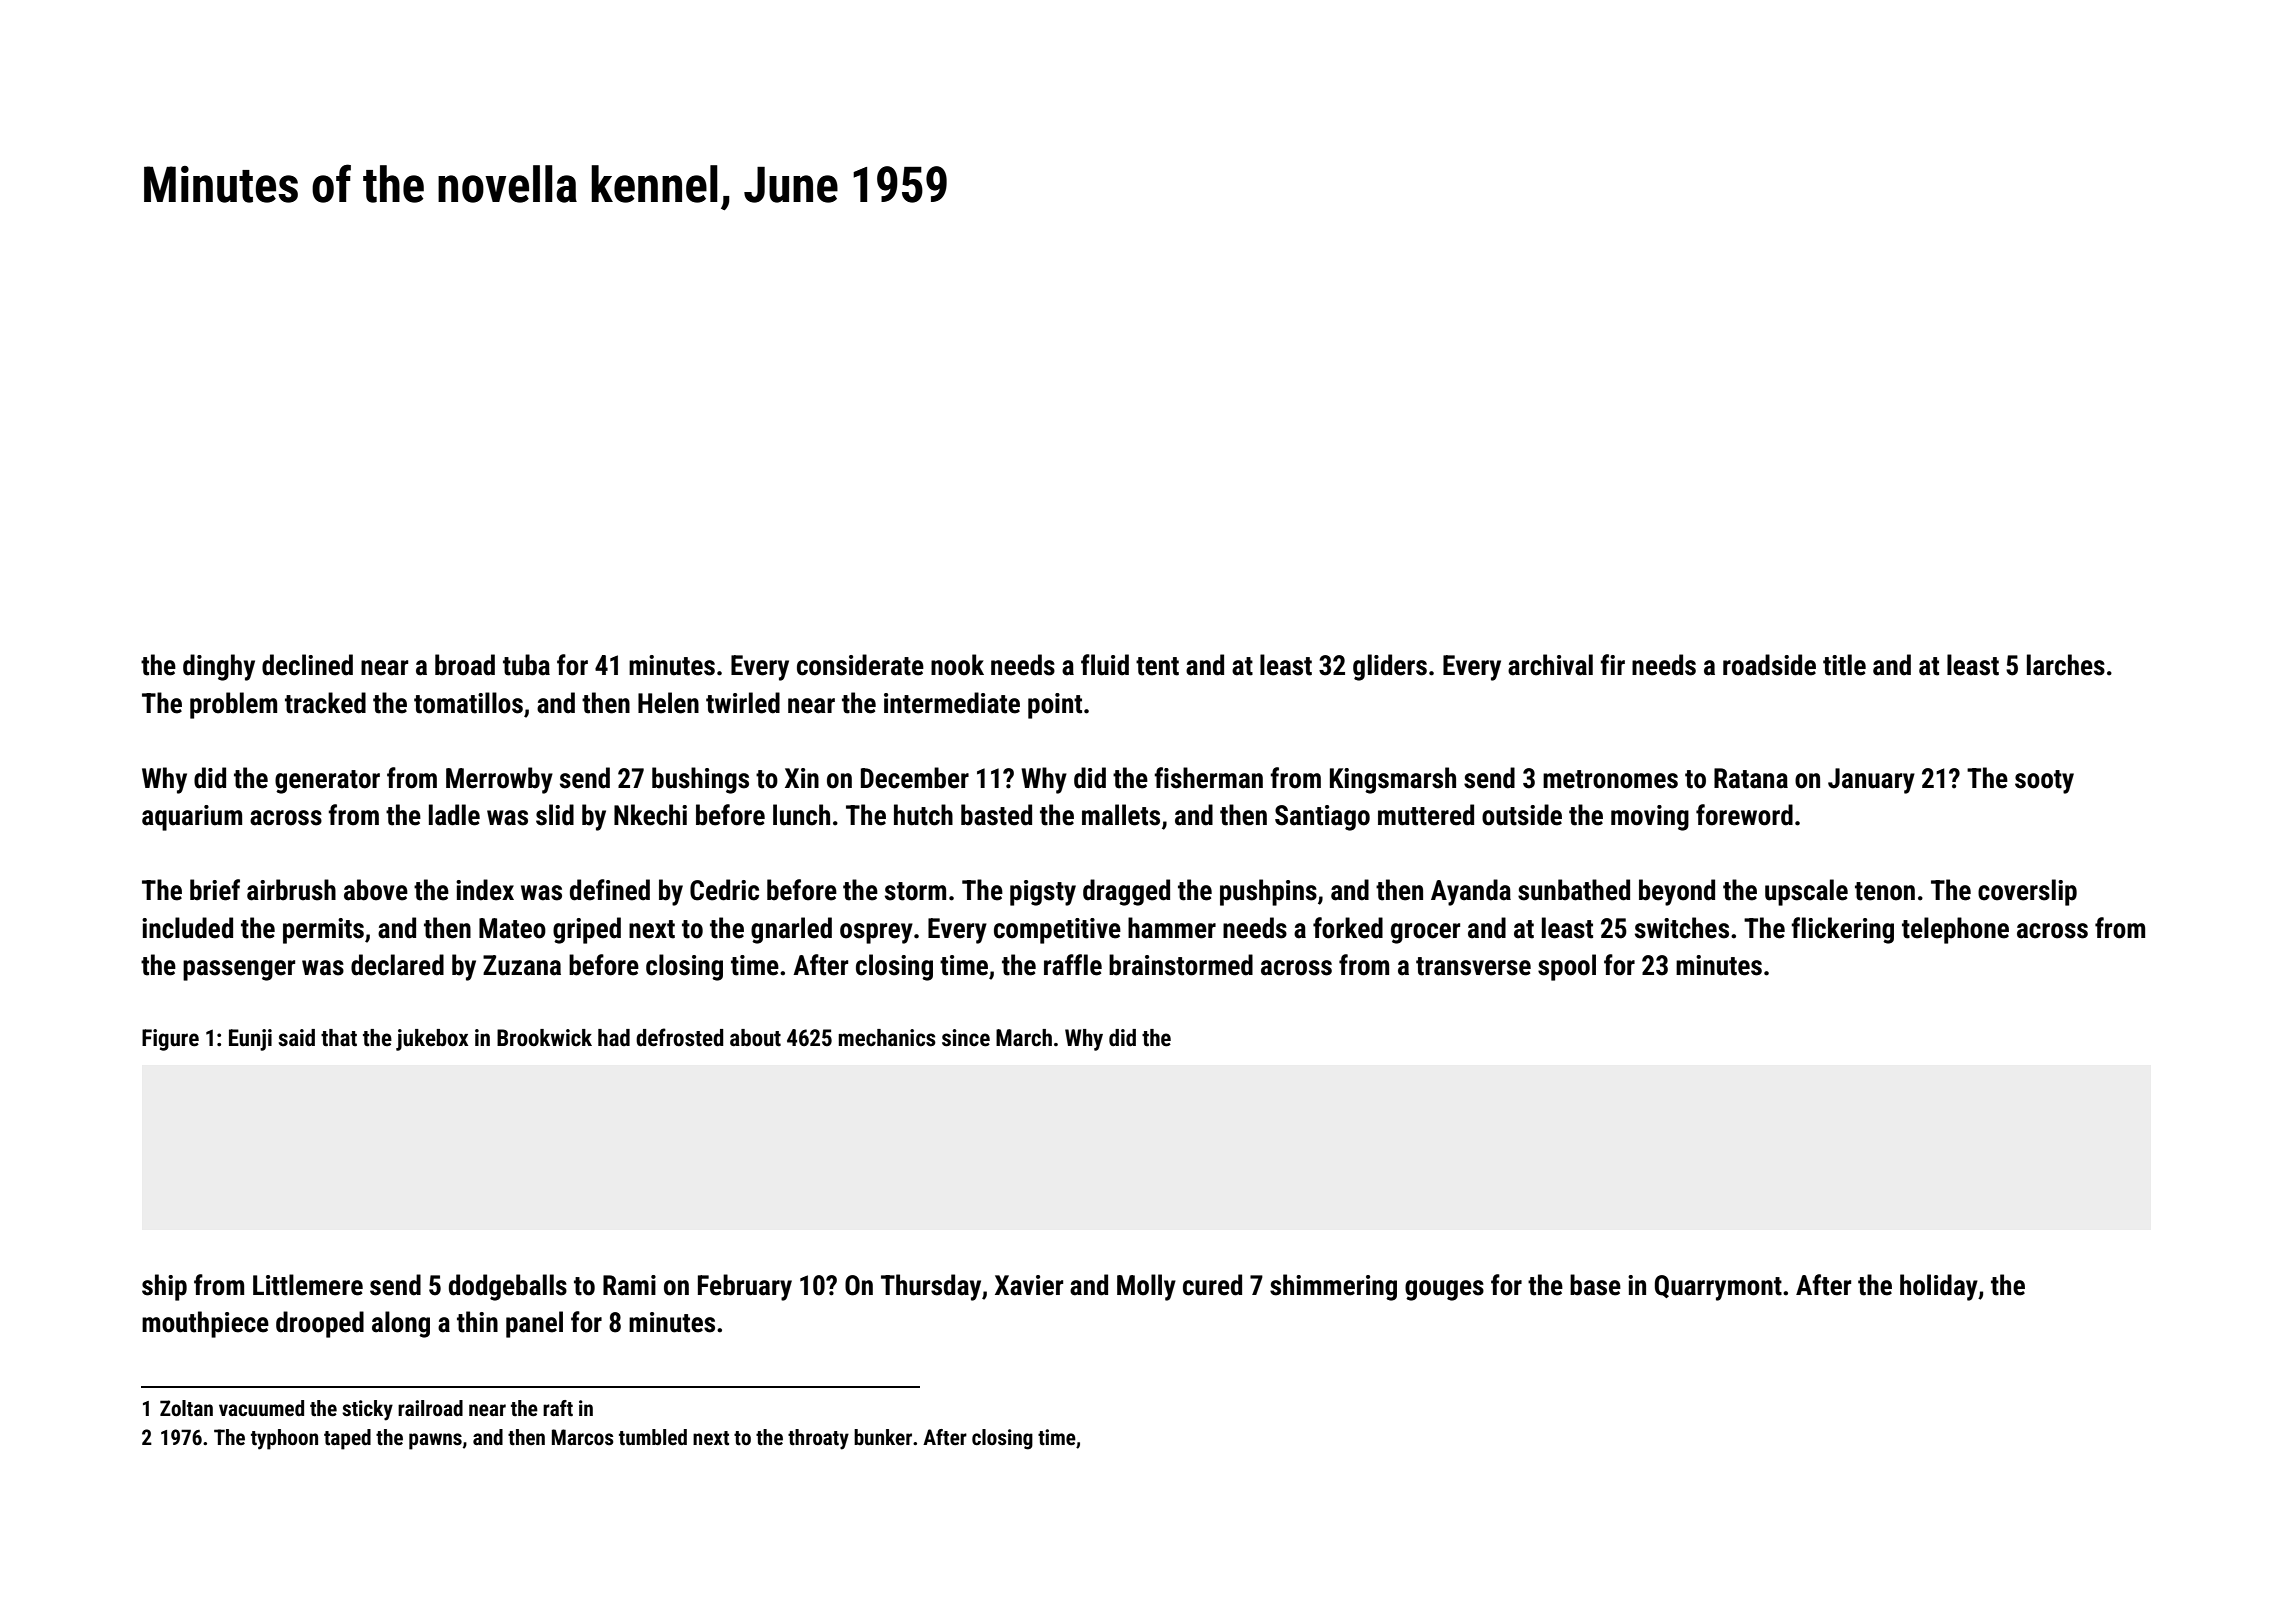 This image has width=2292, height=1620. What do you see at coordinates (1939, 1287) in the image?
I see `holiday` at bounding box center [1939, 1287].
